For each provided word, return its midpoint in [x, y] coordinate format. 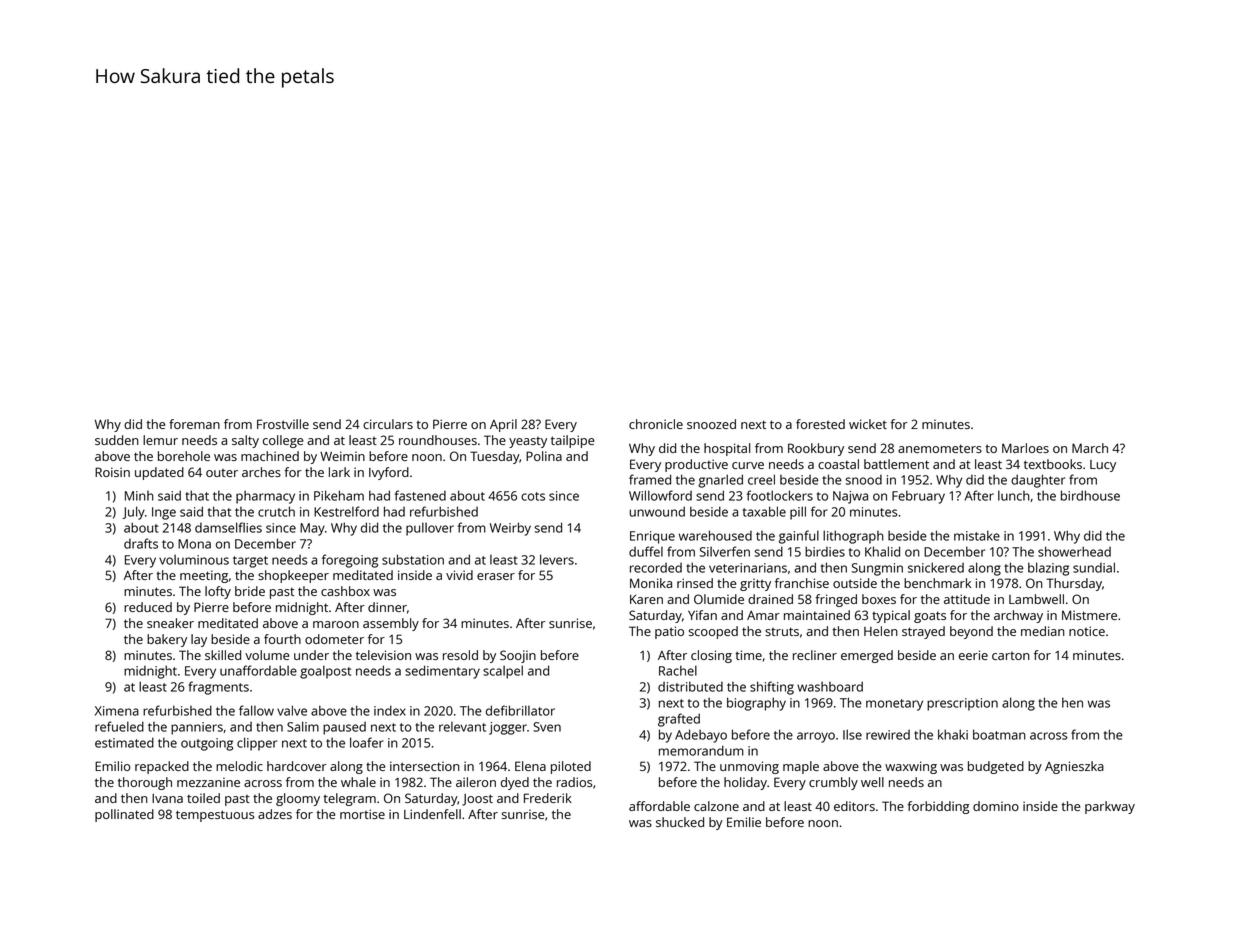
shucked [680, 822]
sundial [1094, 567]
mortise [362, 814]
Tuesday [495, 457]
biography [756, 704]
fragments [218, 688]
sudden [117, 440]
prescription [962, 704]
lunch [1014, 495]
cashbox [345, 591]
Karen [646, 599]
